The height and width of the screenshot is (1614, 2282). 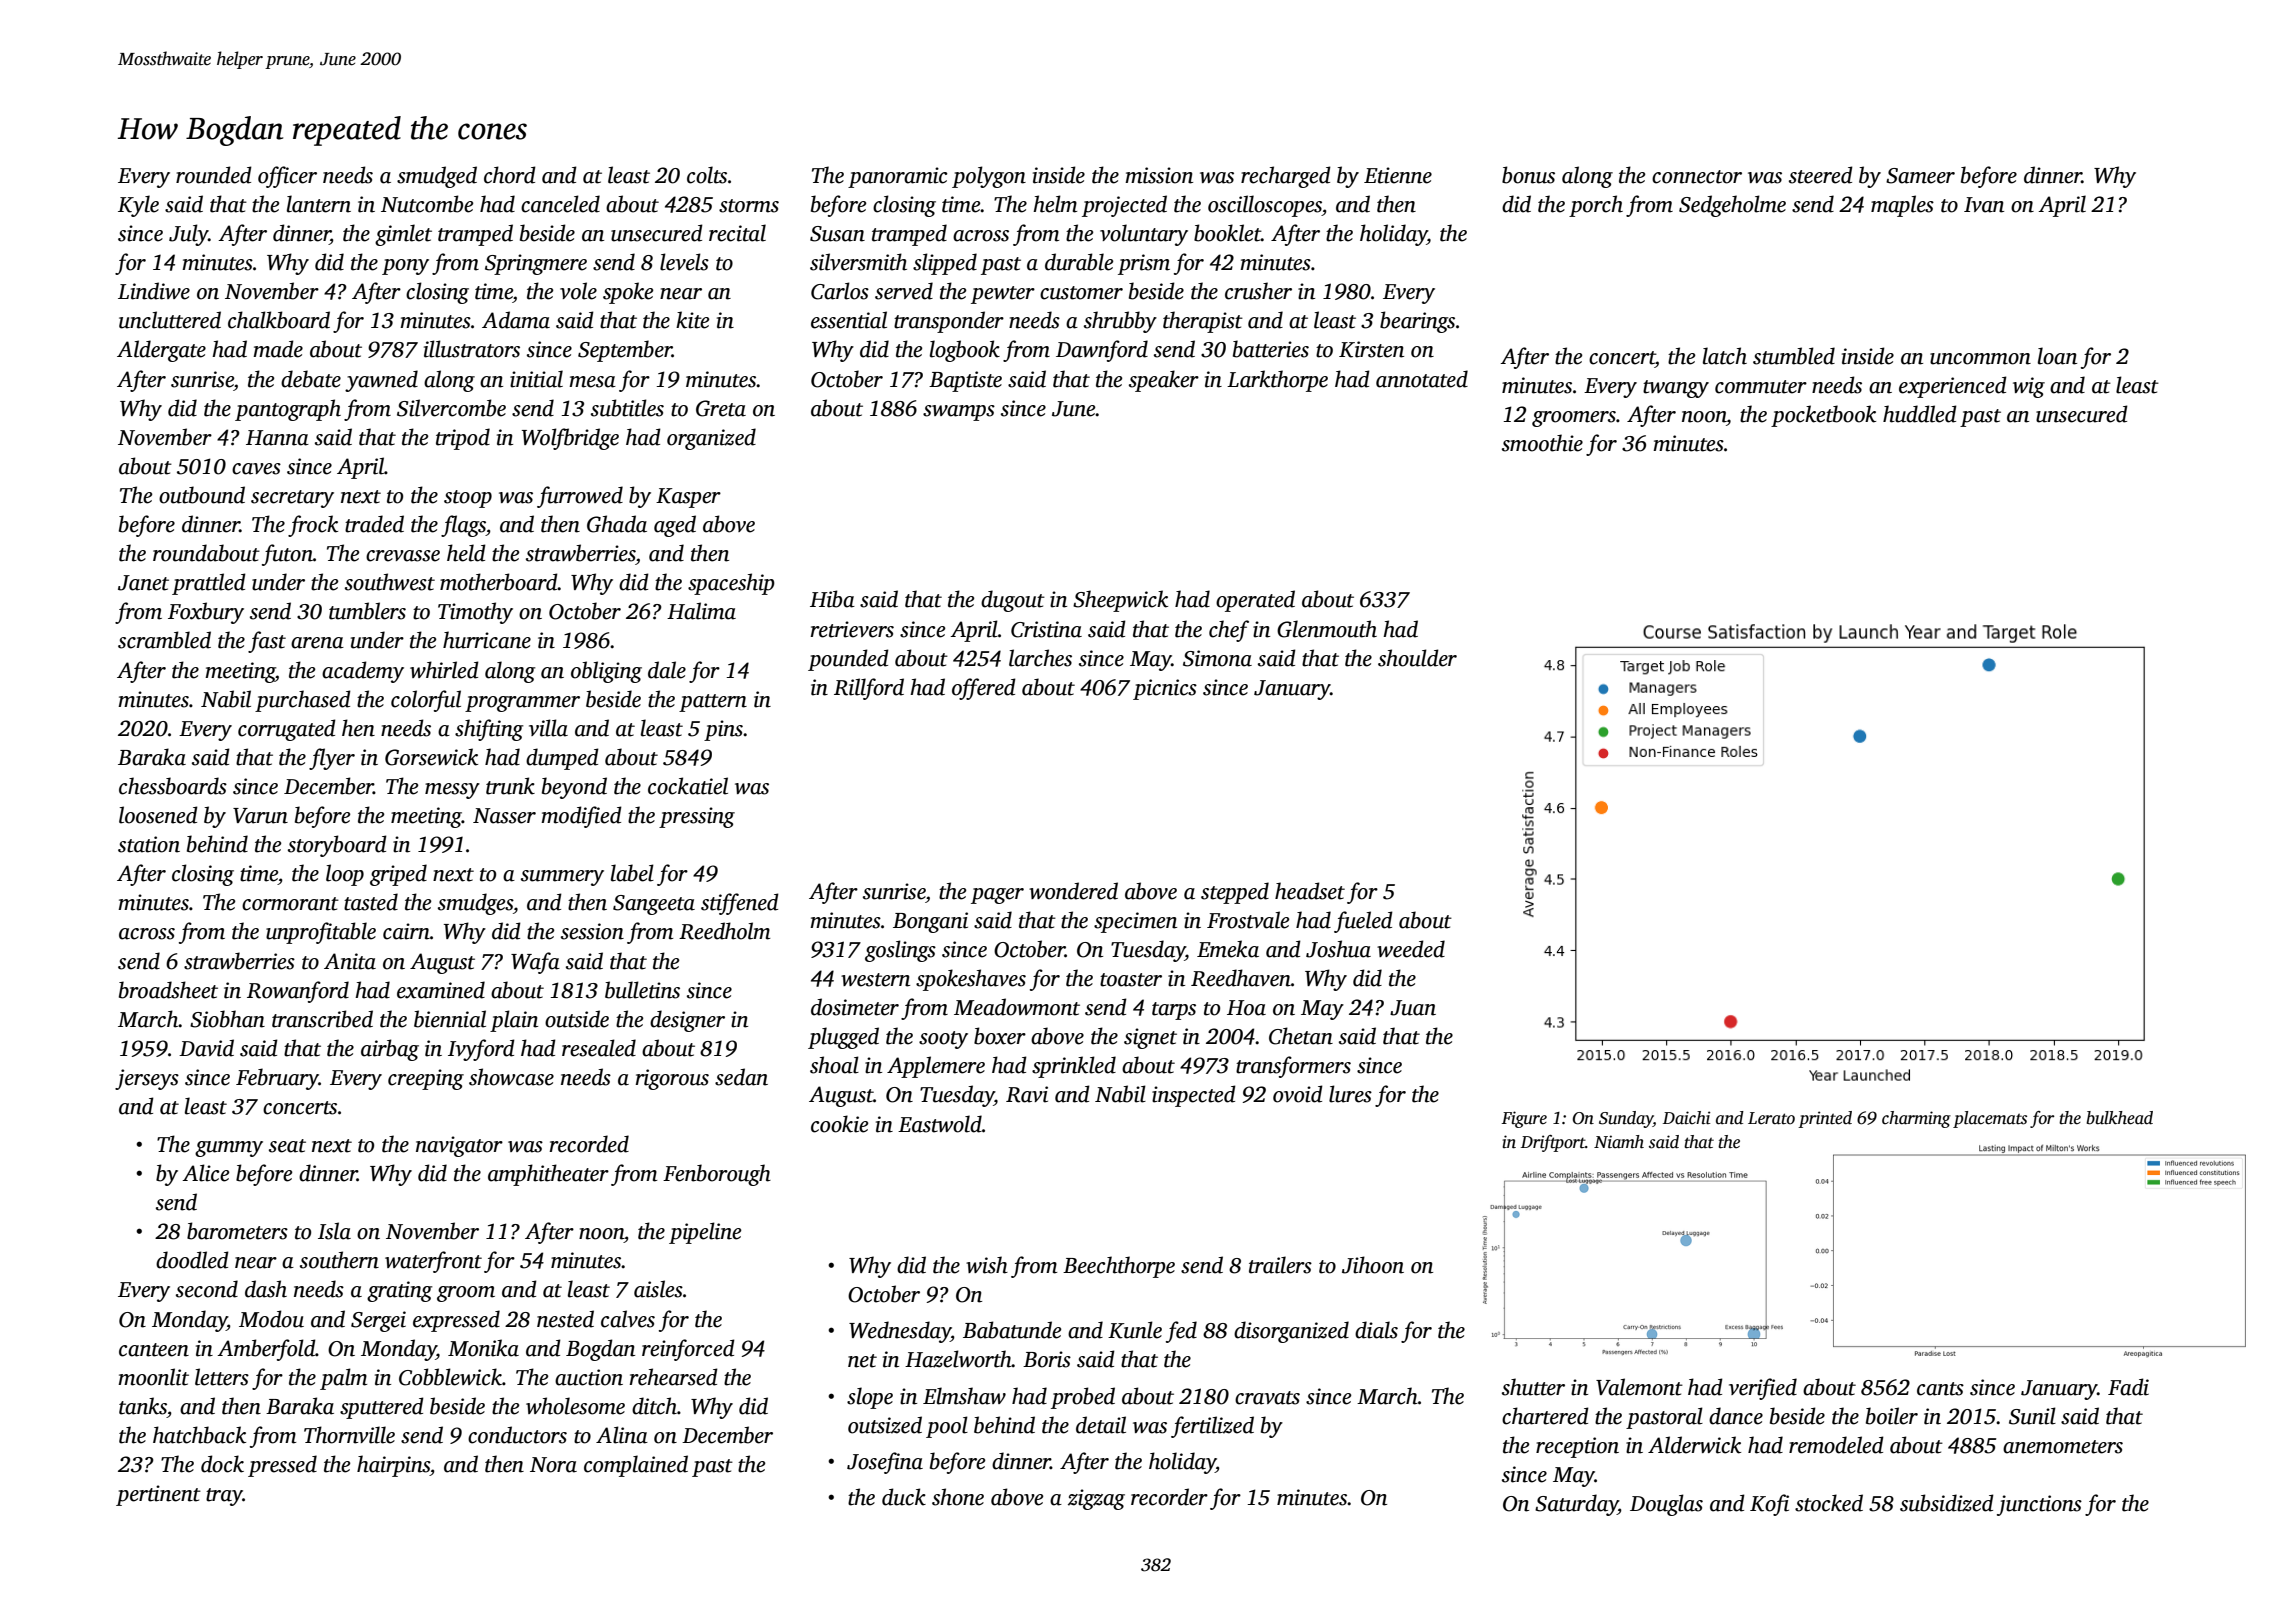 What do you see at coordinates (224, 1497) in the screenshot?
I see `tray` at bounding box center [224, 1497].
